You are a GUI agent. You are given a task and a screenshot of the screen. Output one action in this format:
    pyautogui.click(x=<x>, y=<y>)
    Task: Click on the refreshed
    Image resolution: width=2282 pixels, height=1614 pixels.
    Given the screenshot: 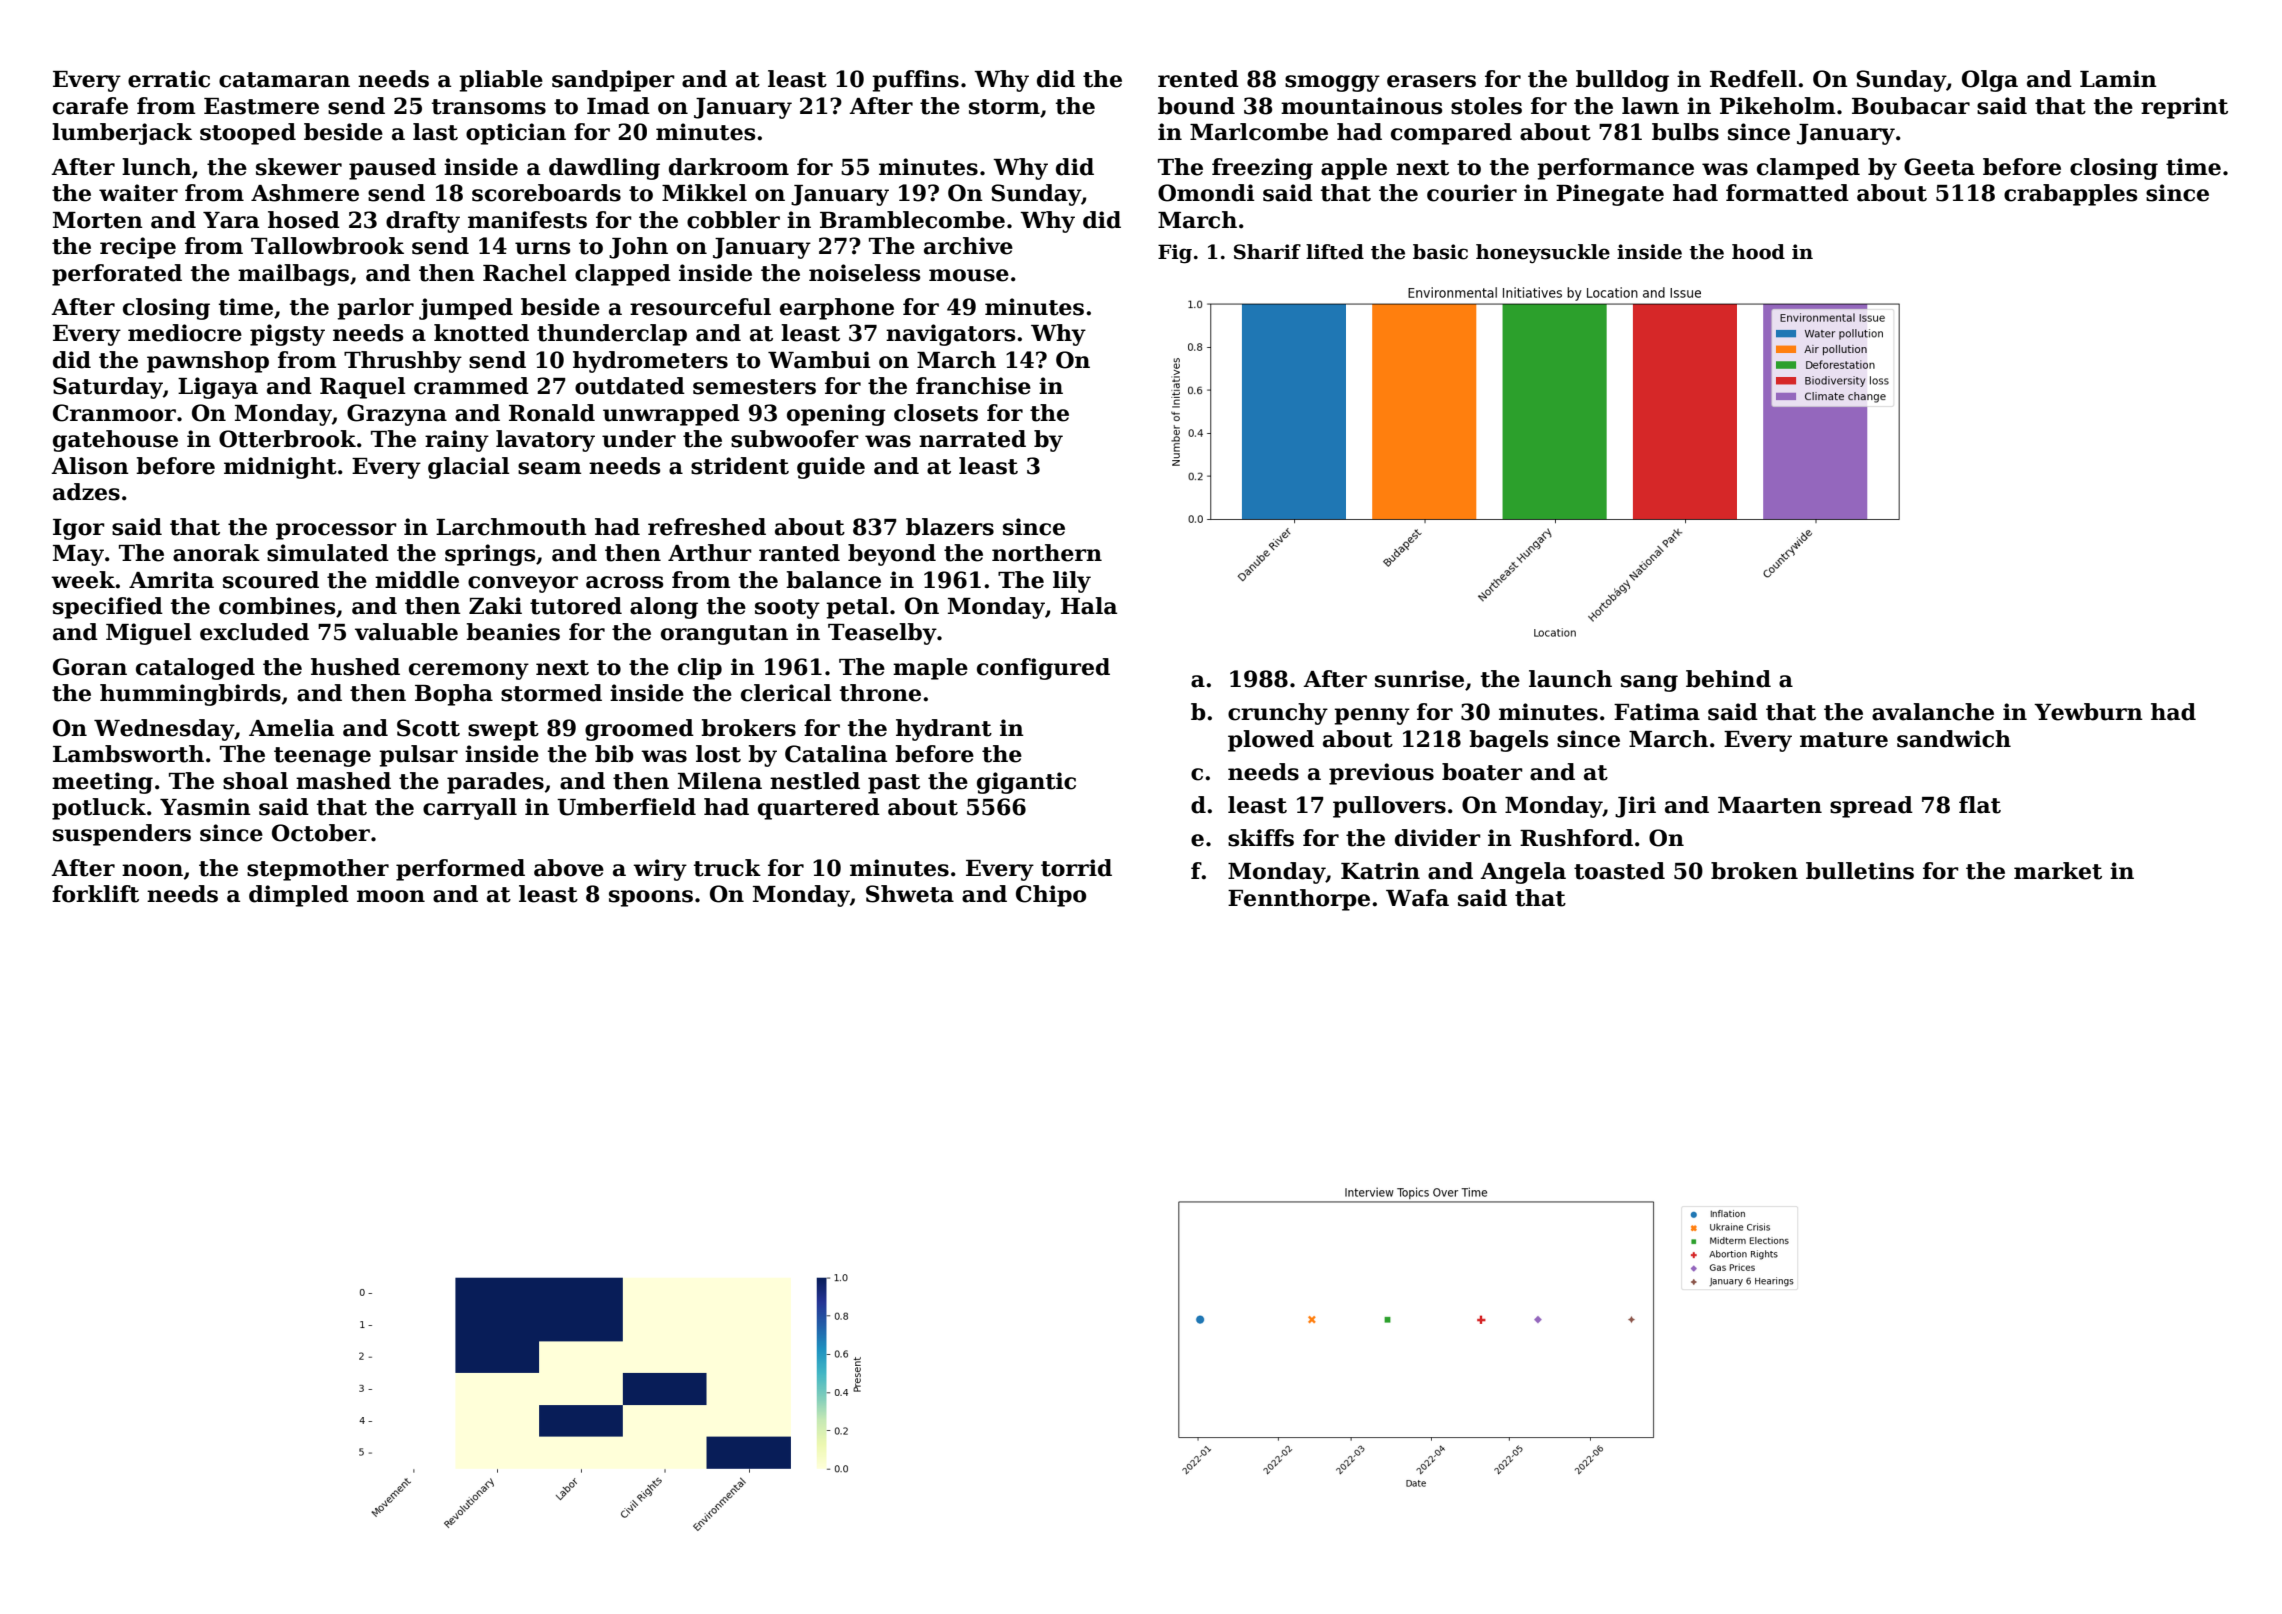 What is the action you would take?
    pyautogui.click(x=707, y=527)
